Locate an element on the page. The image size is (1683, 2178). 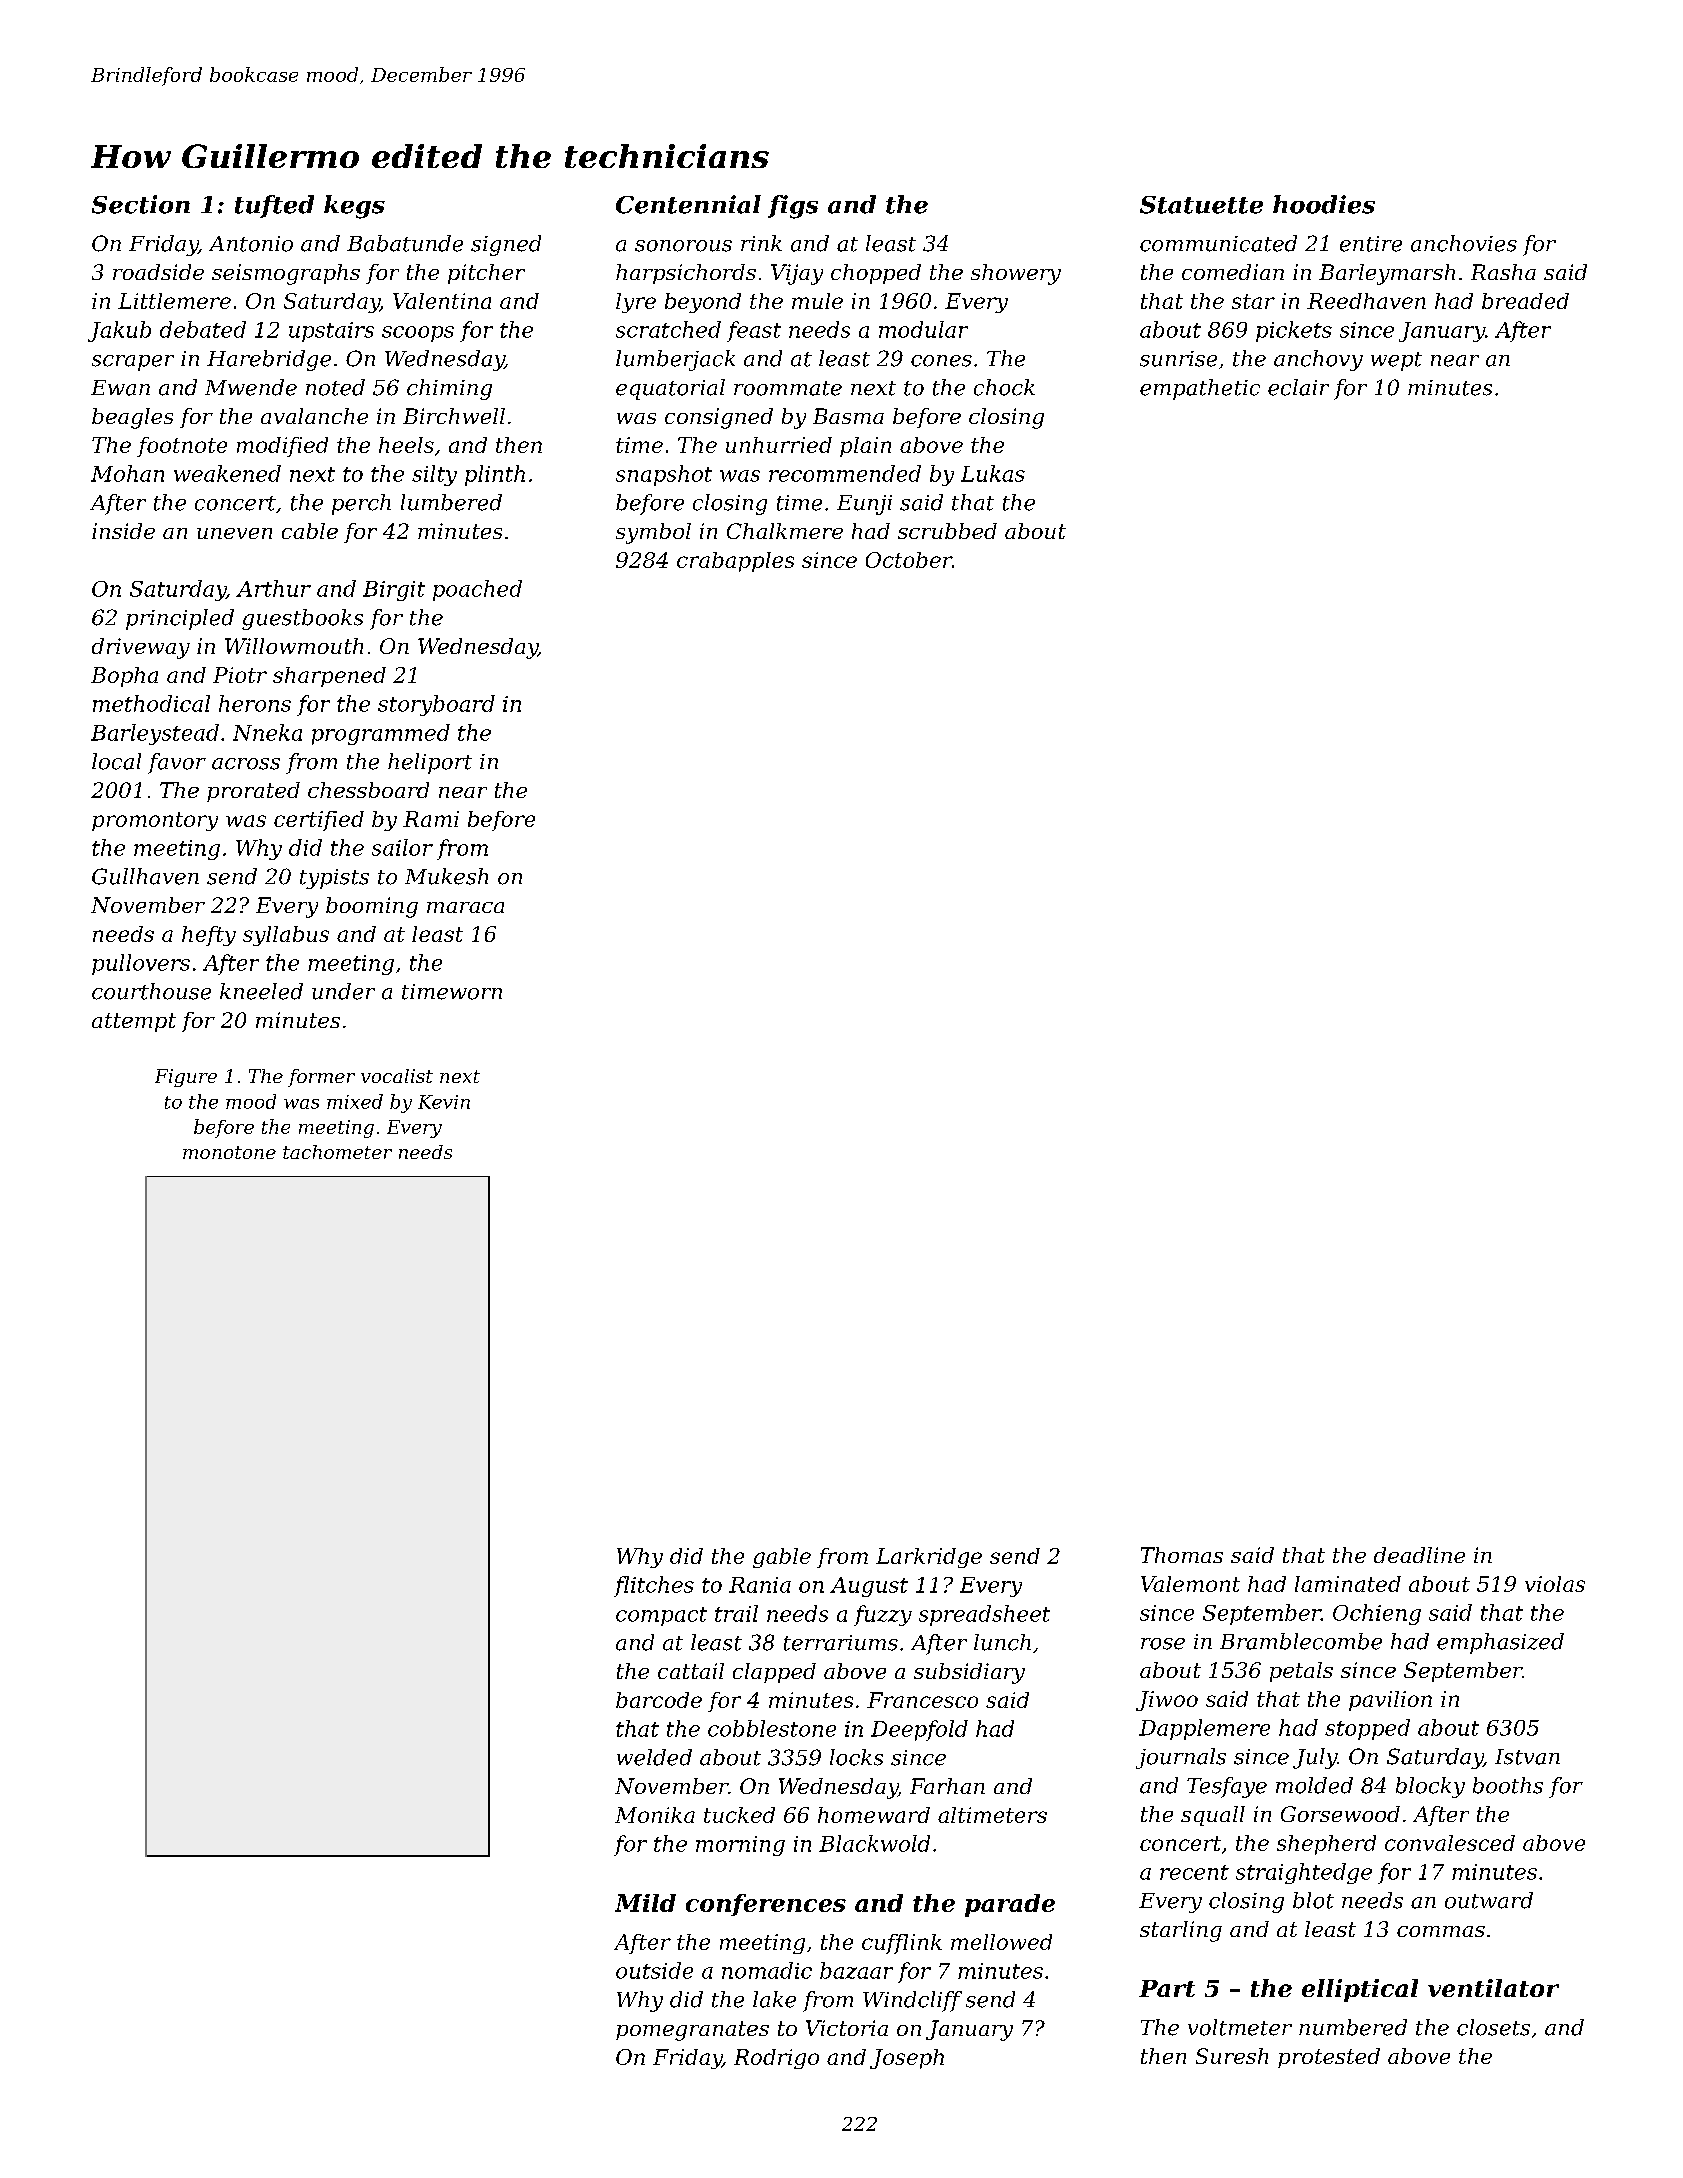
pomegranates is located at coordinates (692, 2031).
